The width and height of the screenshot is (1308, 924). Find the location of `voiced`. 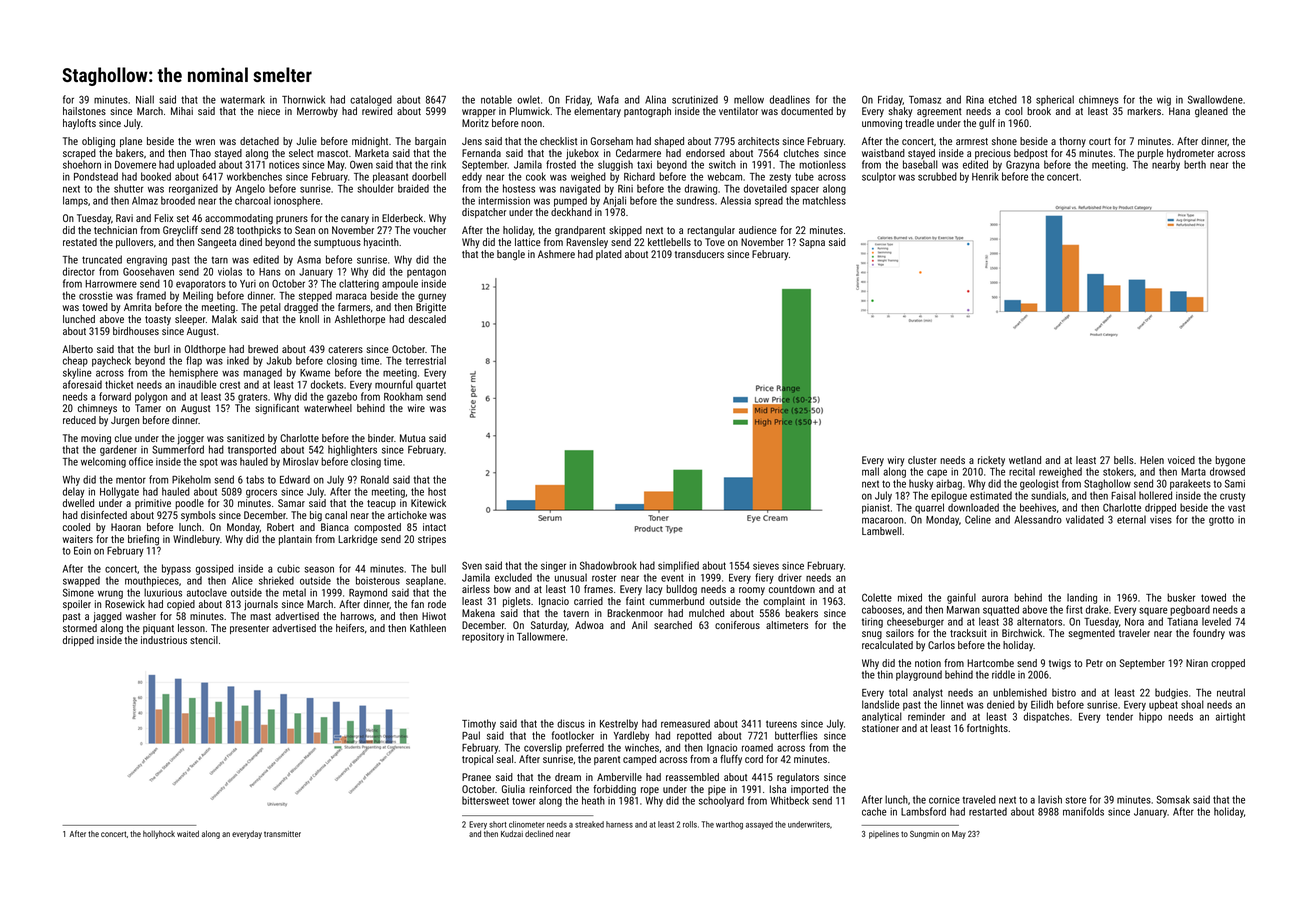

voiced is located at coordinates (1181, 460).
